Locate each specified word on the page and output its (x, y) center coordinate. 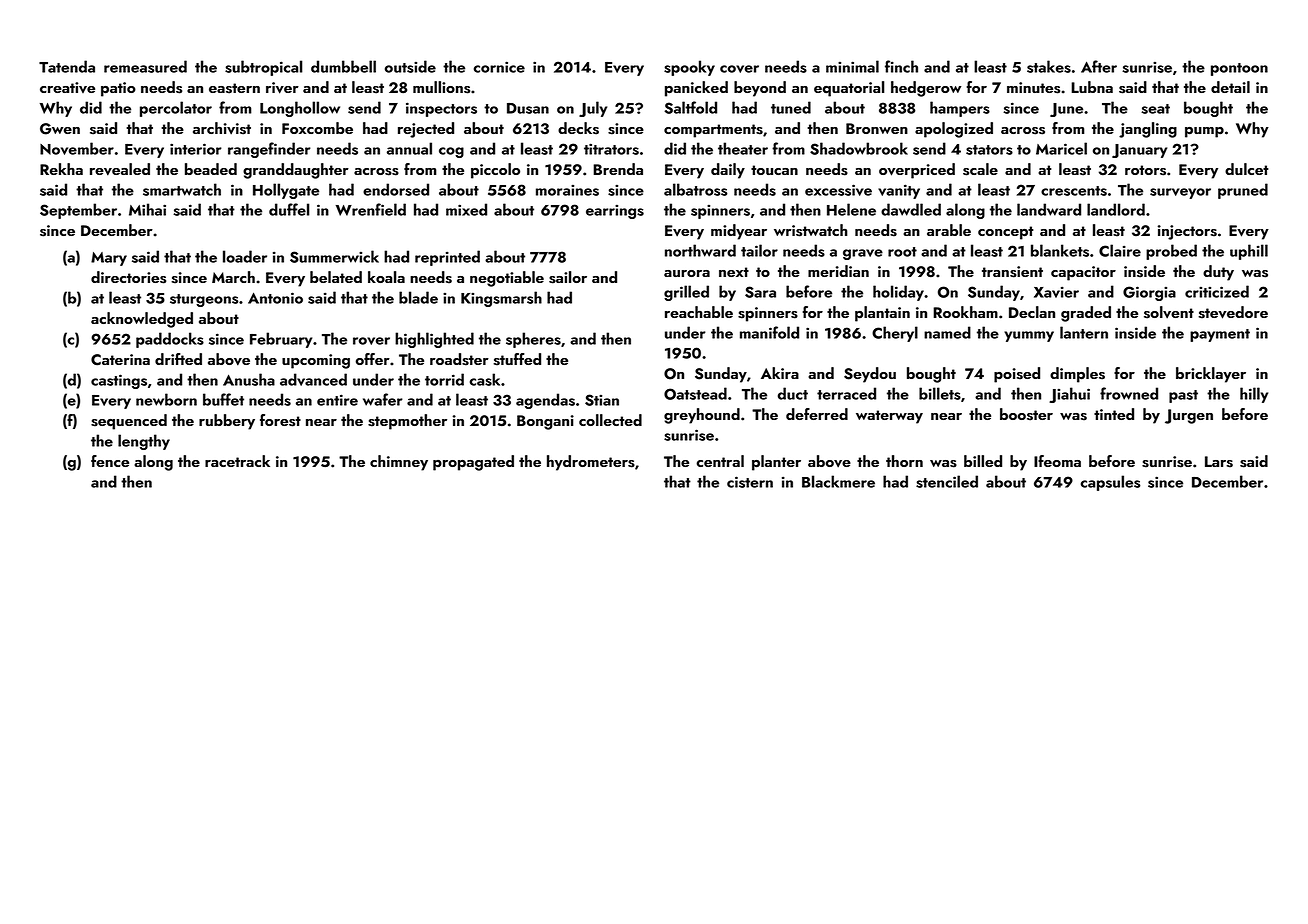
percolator (176, 109)
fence (110, 461)
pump (1204, 132)
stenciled (947, 481)
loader (245, 256)
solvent (1169, 312)
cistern (750, 482)
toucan (774, 170)
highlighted (434, 340)
